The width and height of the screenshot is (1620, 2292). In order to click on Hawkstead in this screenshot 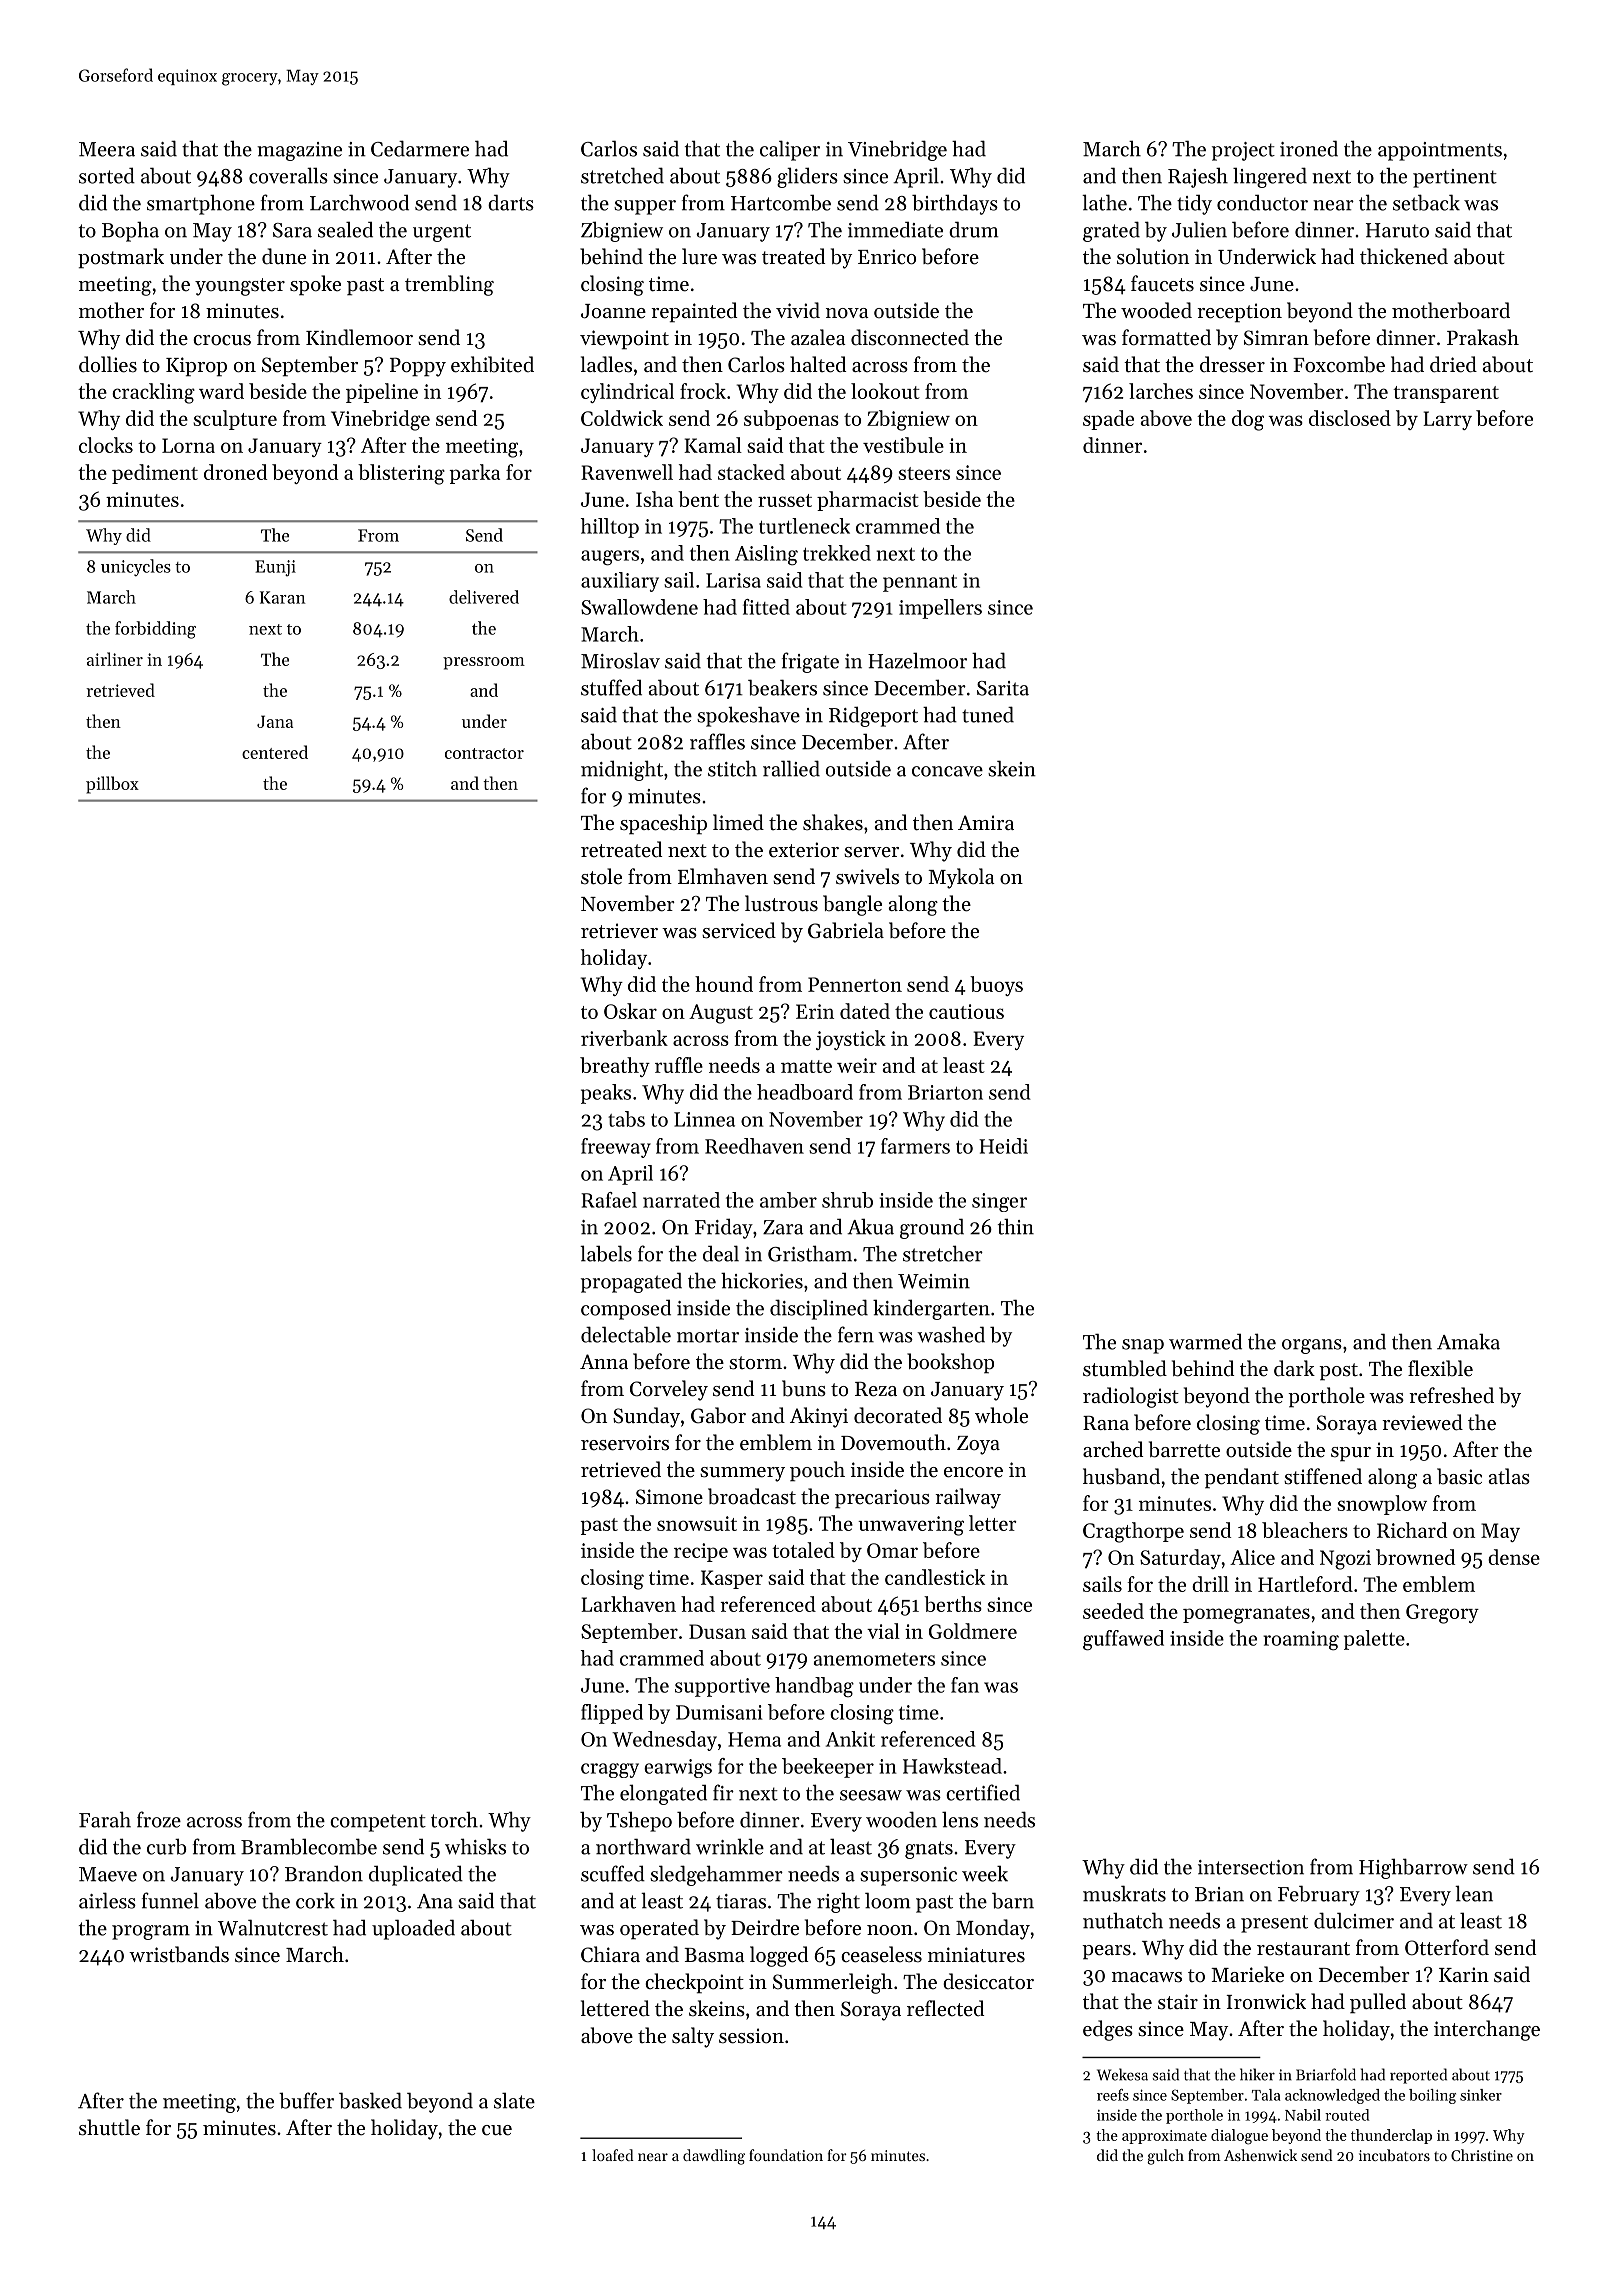, I will do `click(952, 1766)`.
